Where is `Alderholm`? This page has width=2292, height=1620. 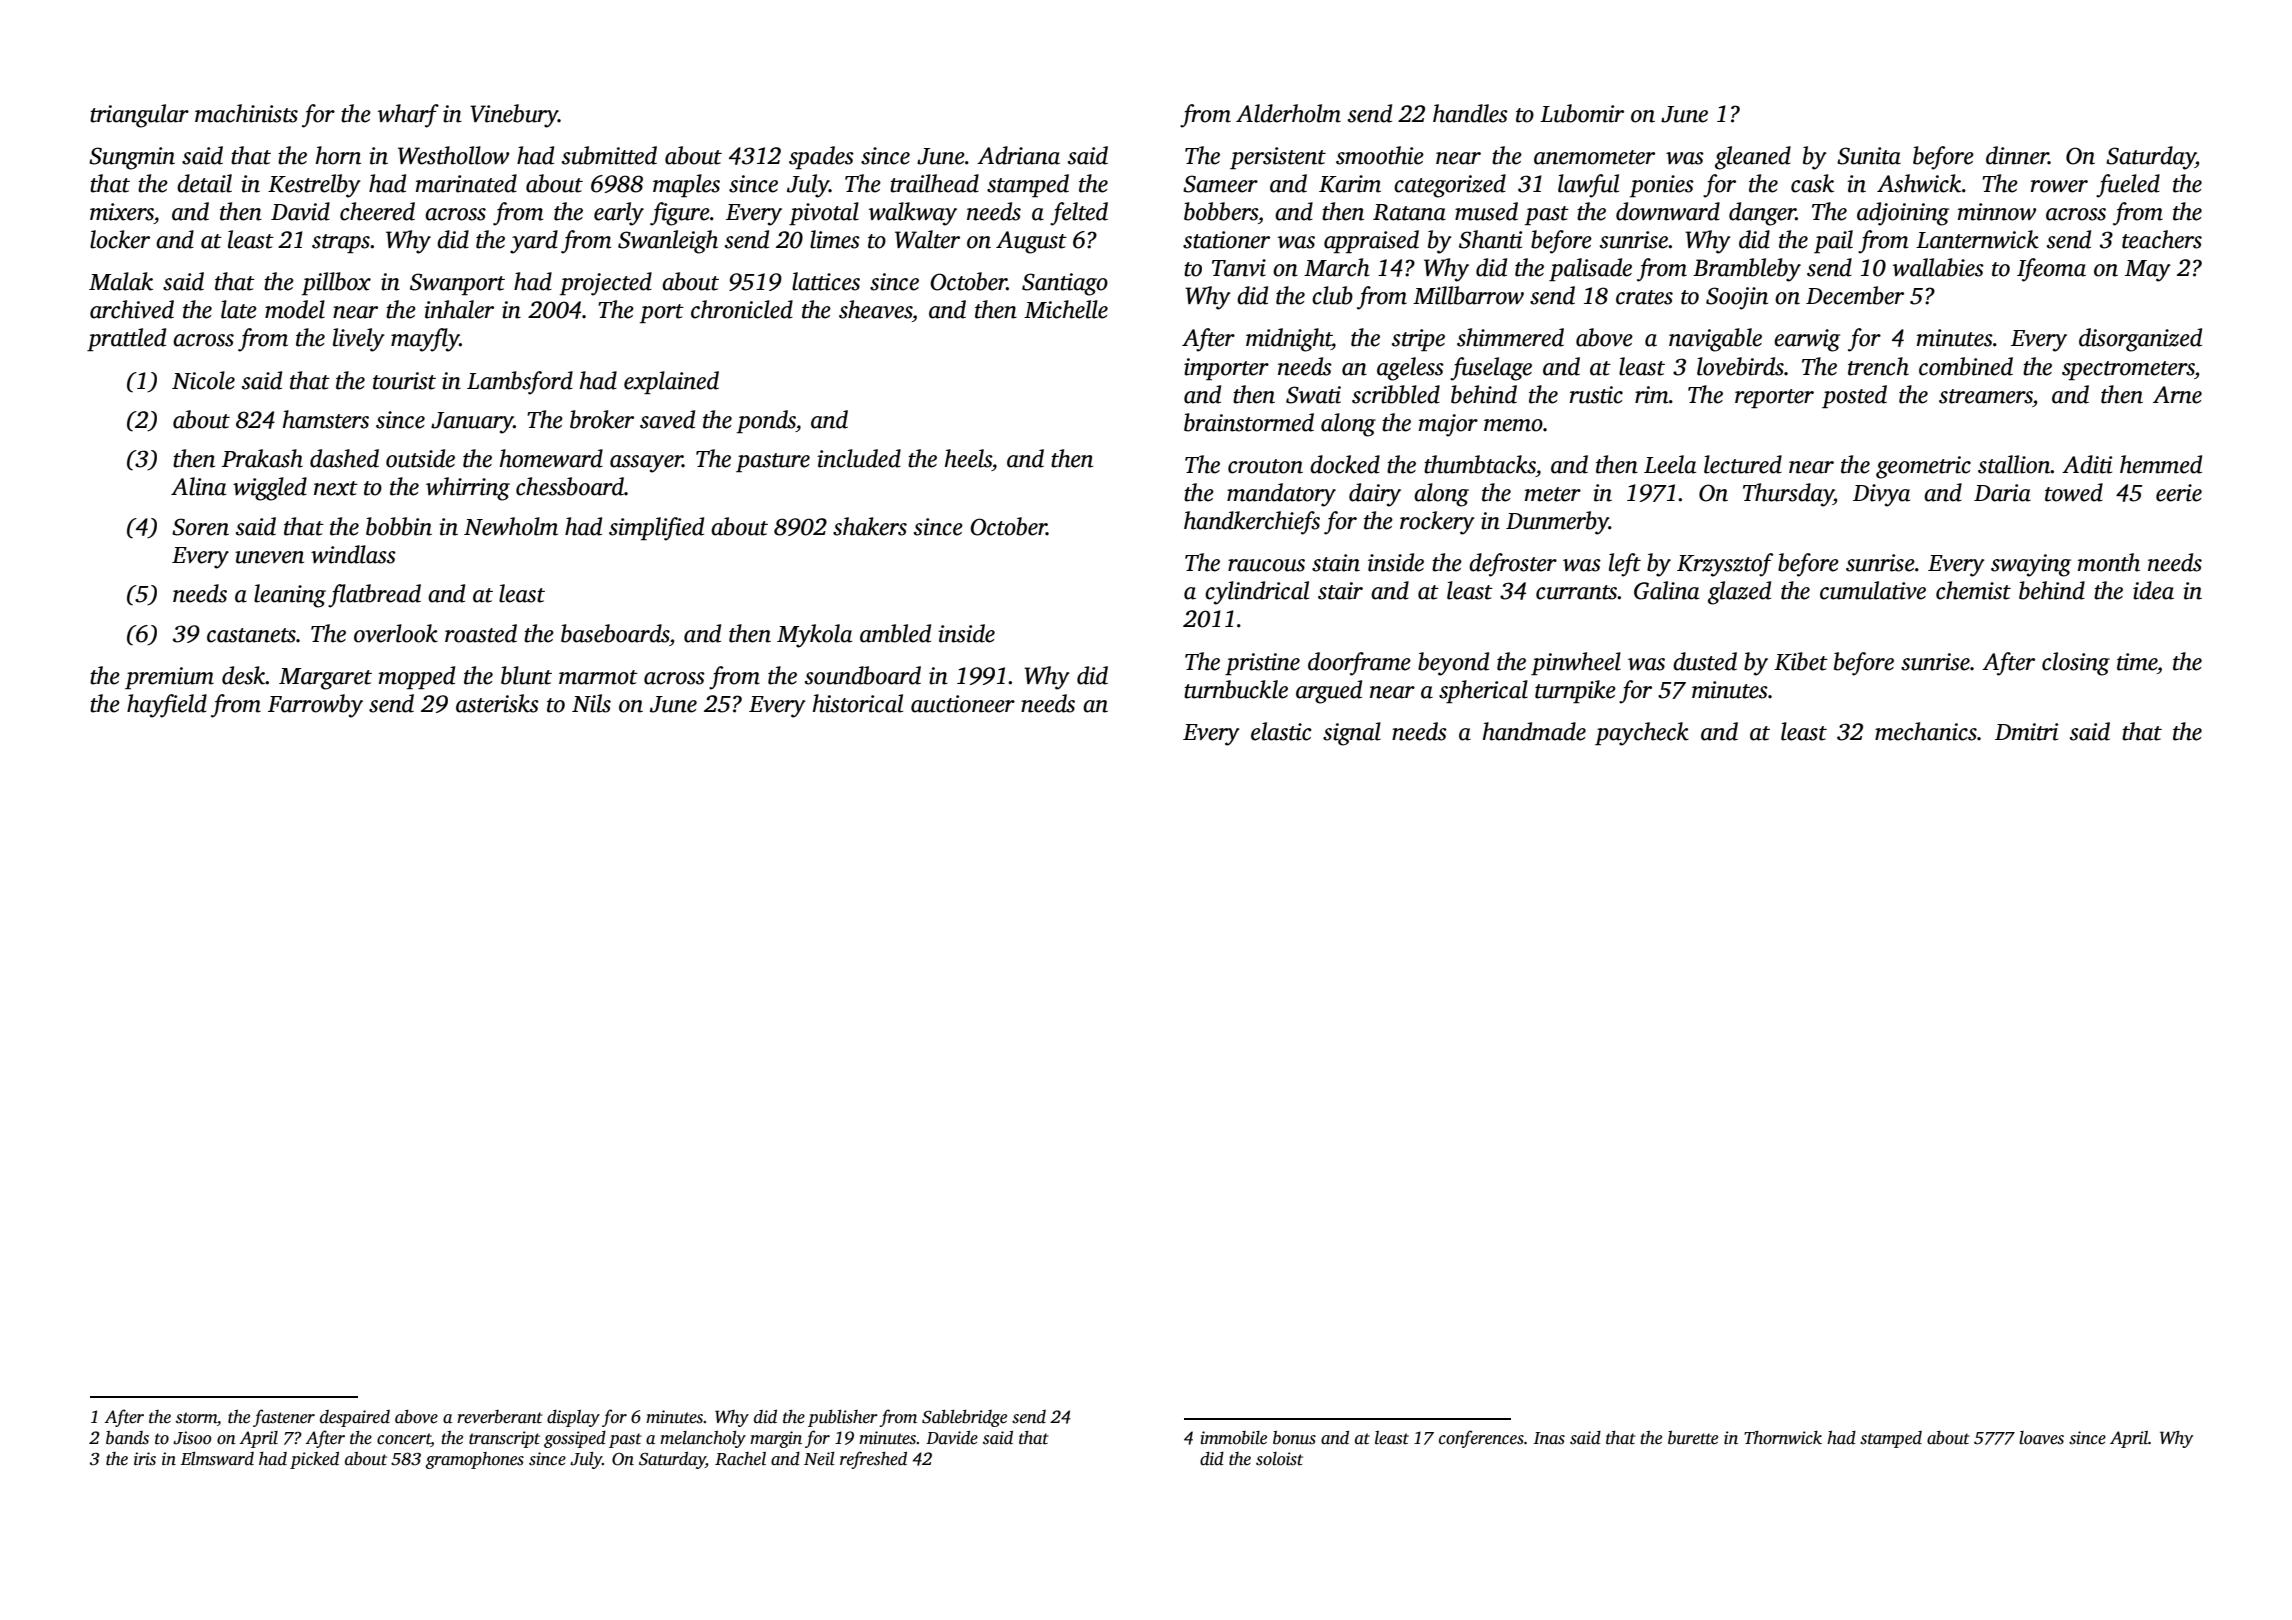
Alderholm is located at coordinates (1288, 113).
